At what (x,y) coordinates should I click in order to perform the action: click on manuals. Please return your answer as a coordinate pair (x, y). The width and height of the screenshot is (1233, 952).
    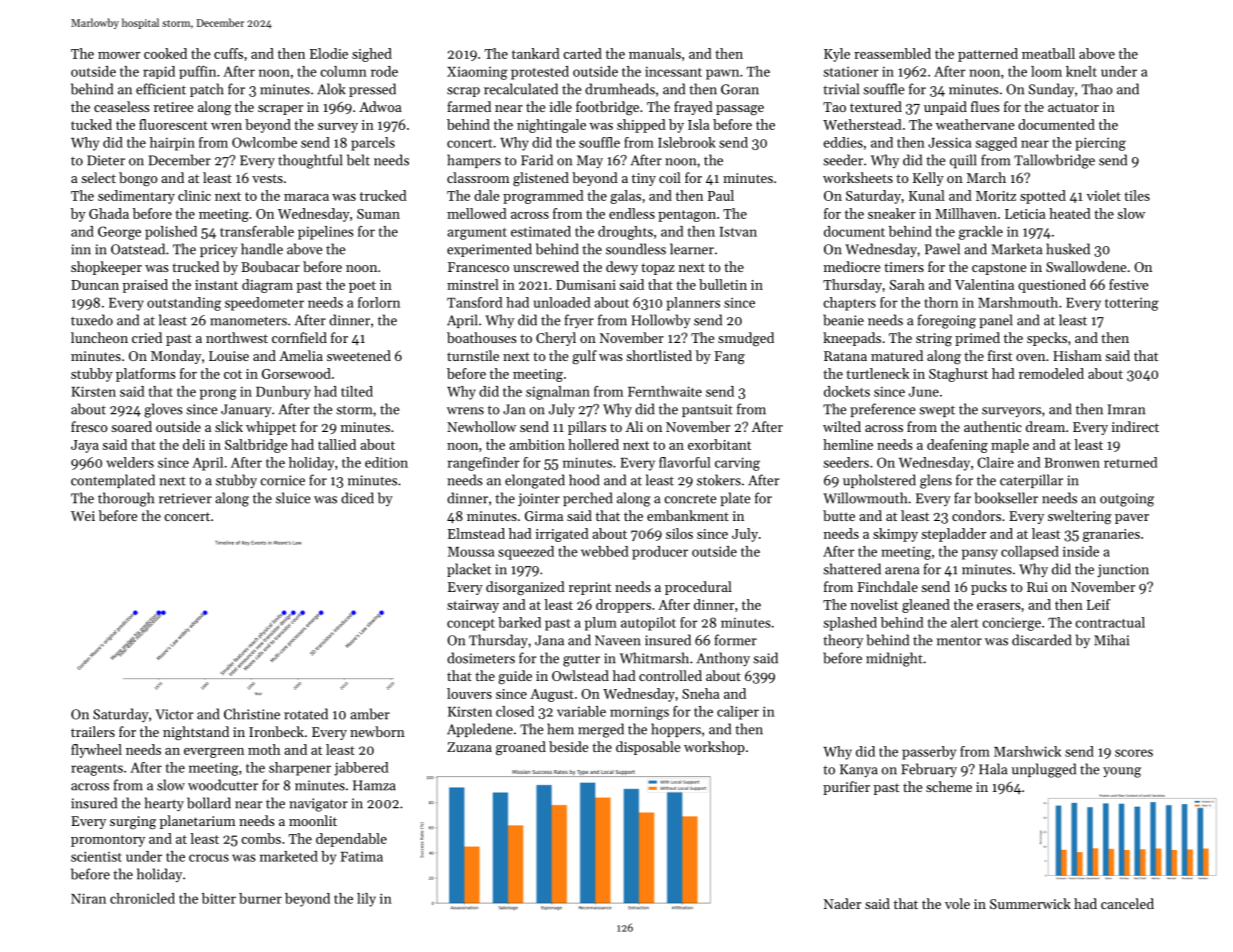
    Looking at the image, I should click on (655, 53).
